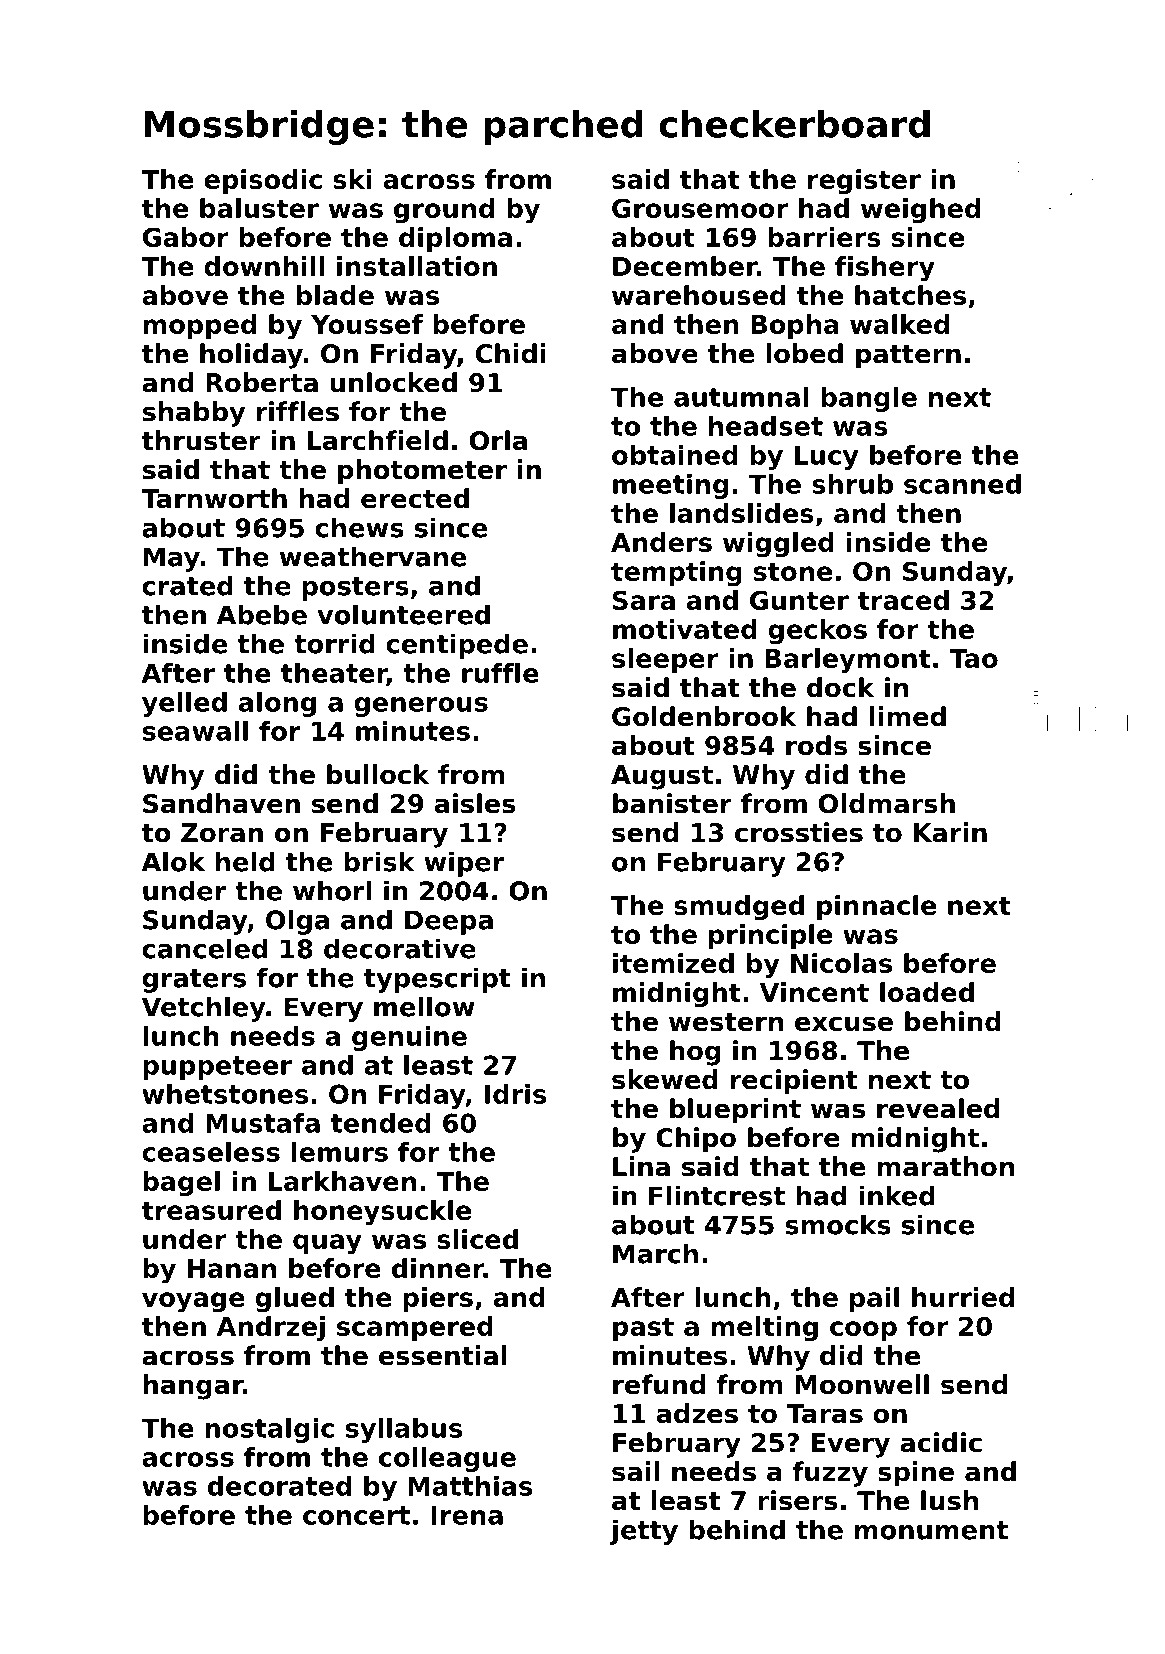 Image resolution: width=1165 pixels, height=1654 pixels. What do you see at coordinates (824, 237) in the screenshot?
I see `barriers` at bounding box center [824, 237].
